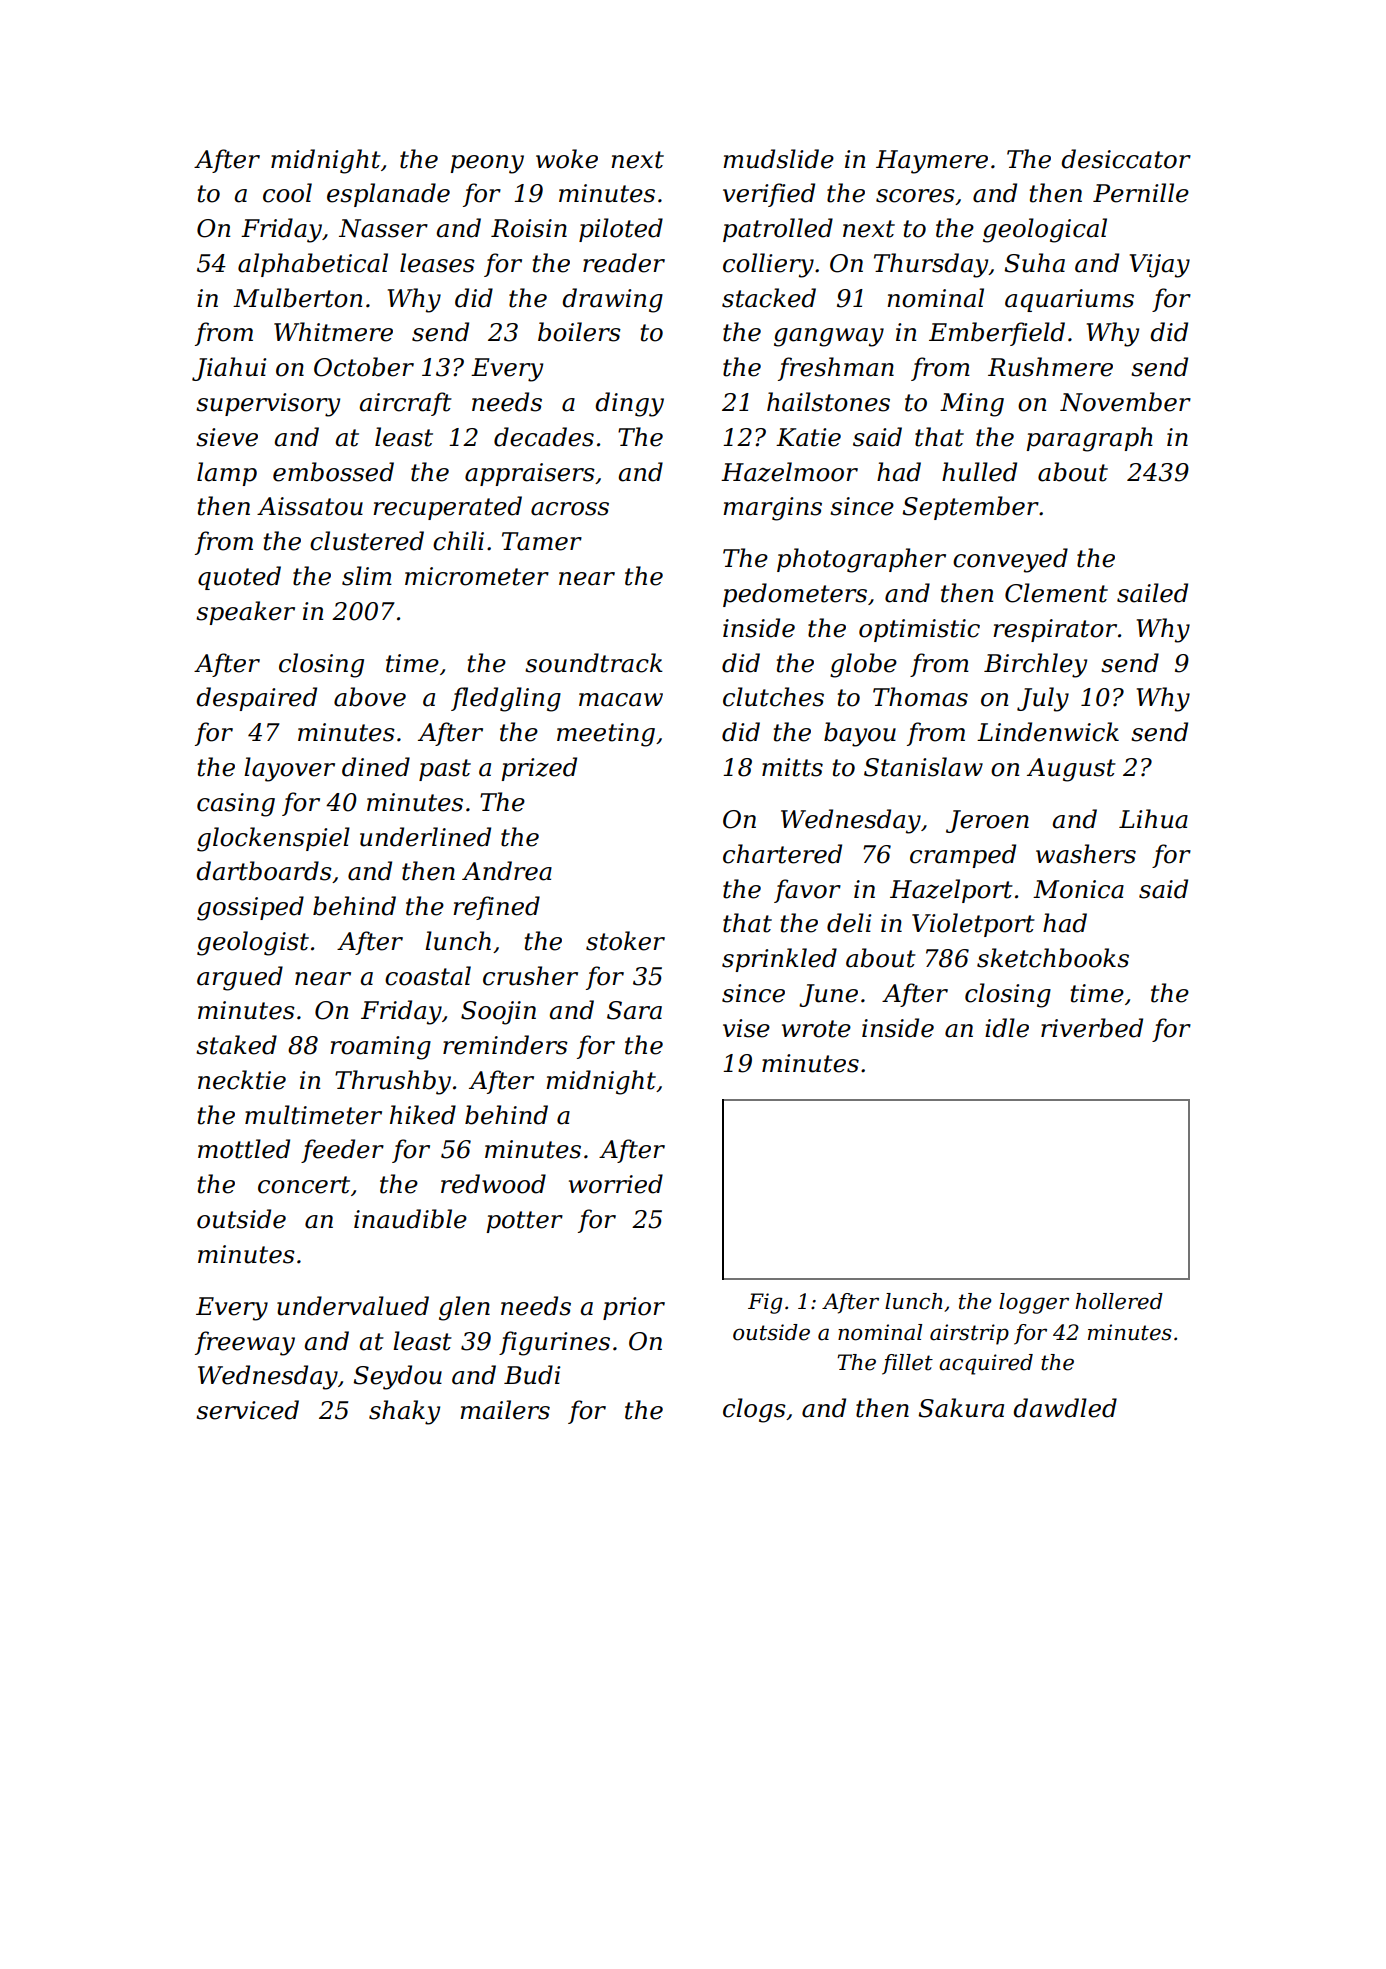 The height and width of the screenshot is (1969, 1386). Describe the element at coordinates (1007, 1028) in the screenshot. I see `idle` at that location.
